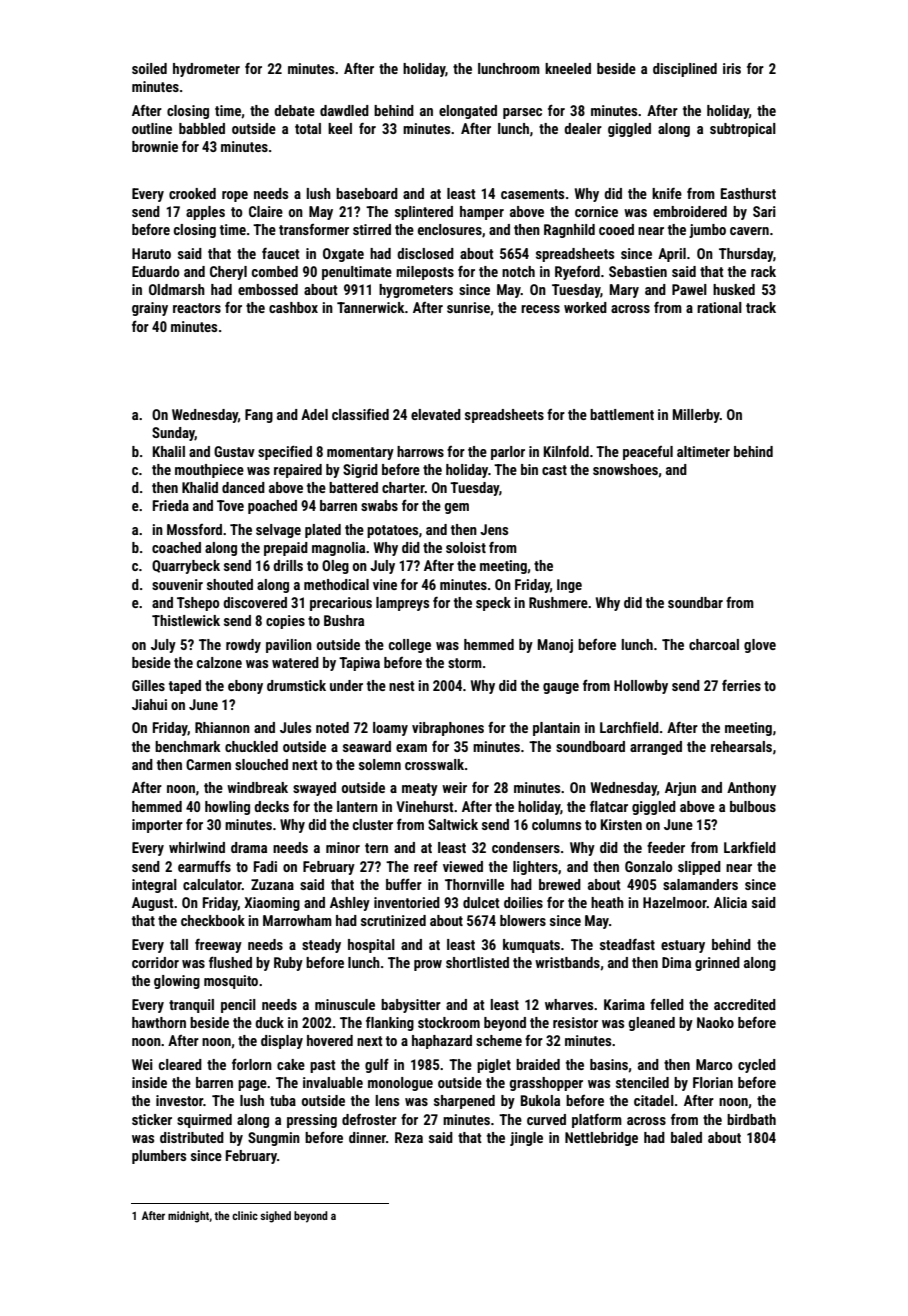 Image resolution: width=908 pixels, height=1316 pixels. Describe the element at coordinates (625, 469) in the screenshot. I see `snowshoes` at that location.
